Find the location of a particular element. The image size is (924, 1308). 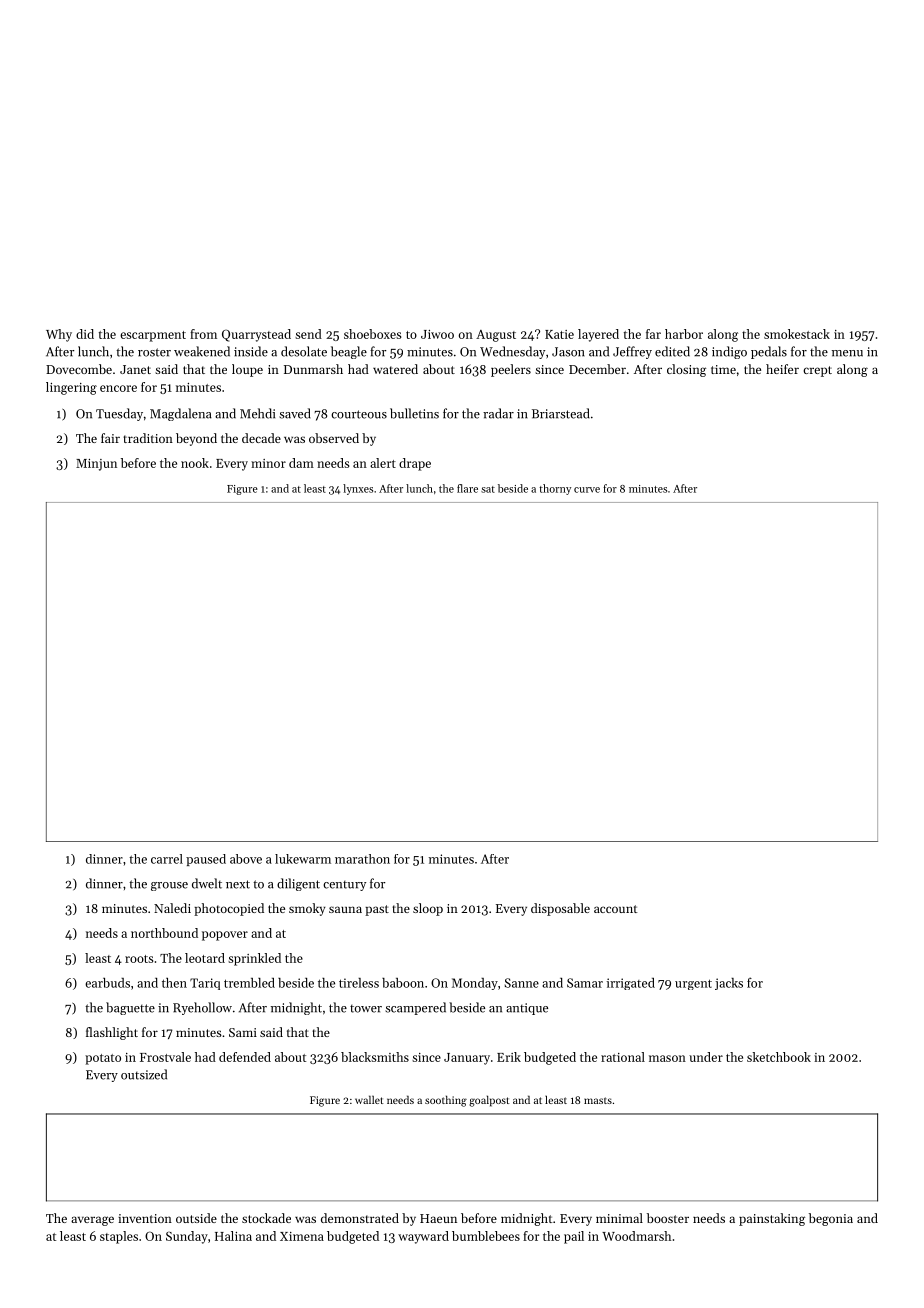

average is located at coordinates (92, 1221).
